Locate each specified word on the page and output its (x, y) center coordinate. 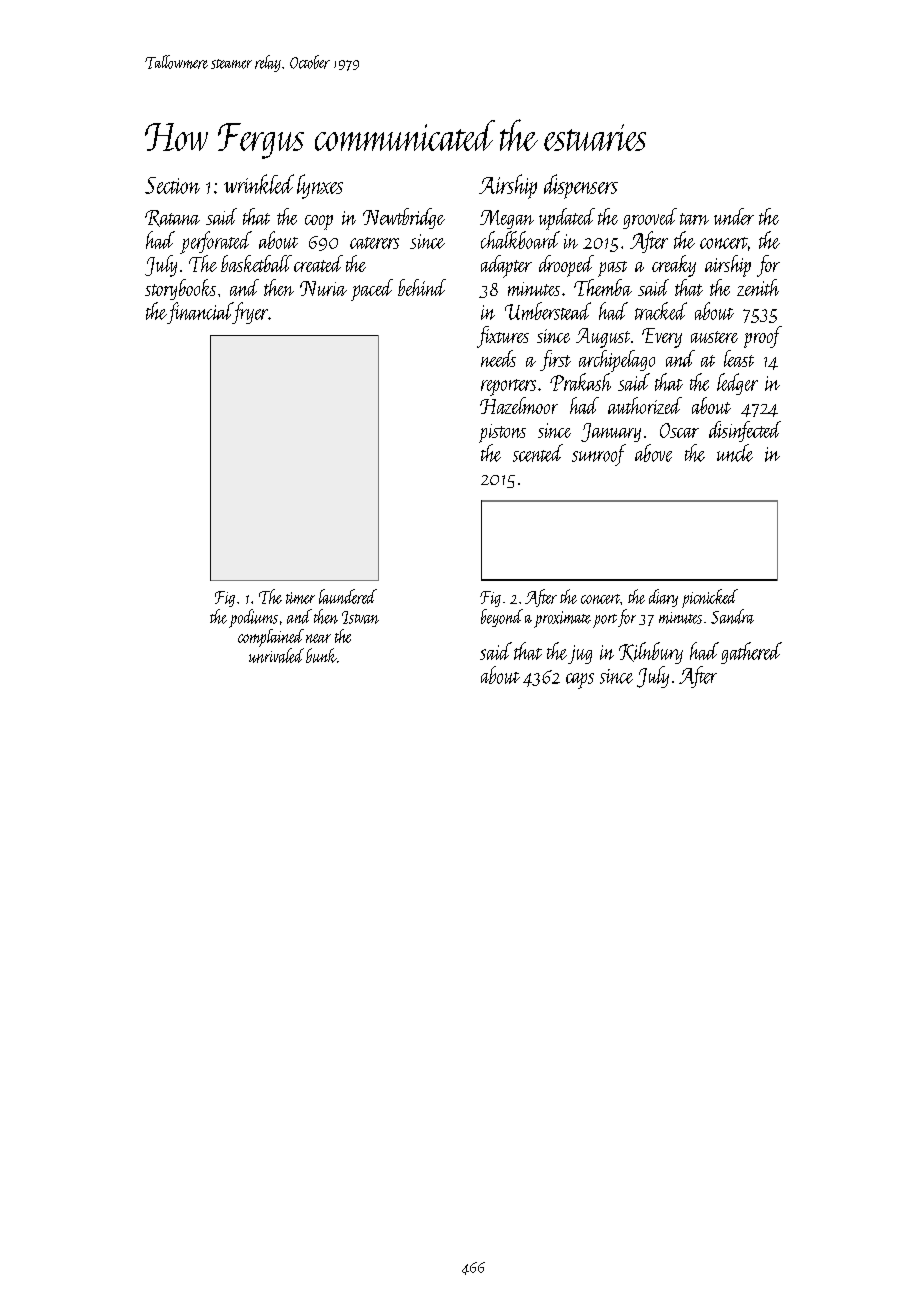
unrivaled (276, 655)
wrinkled (259, 184)
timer (300, 598)
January (611, 432)
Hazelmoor (519, 405)
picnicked (710, 598)
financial (200, 313)
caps (580, 681)
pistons (502, 433)
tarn (694, 219)
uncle (735, 453)
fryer (250, 313)
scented (538, 453)
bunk (321, 655)
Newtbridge (404, 218)
